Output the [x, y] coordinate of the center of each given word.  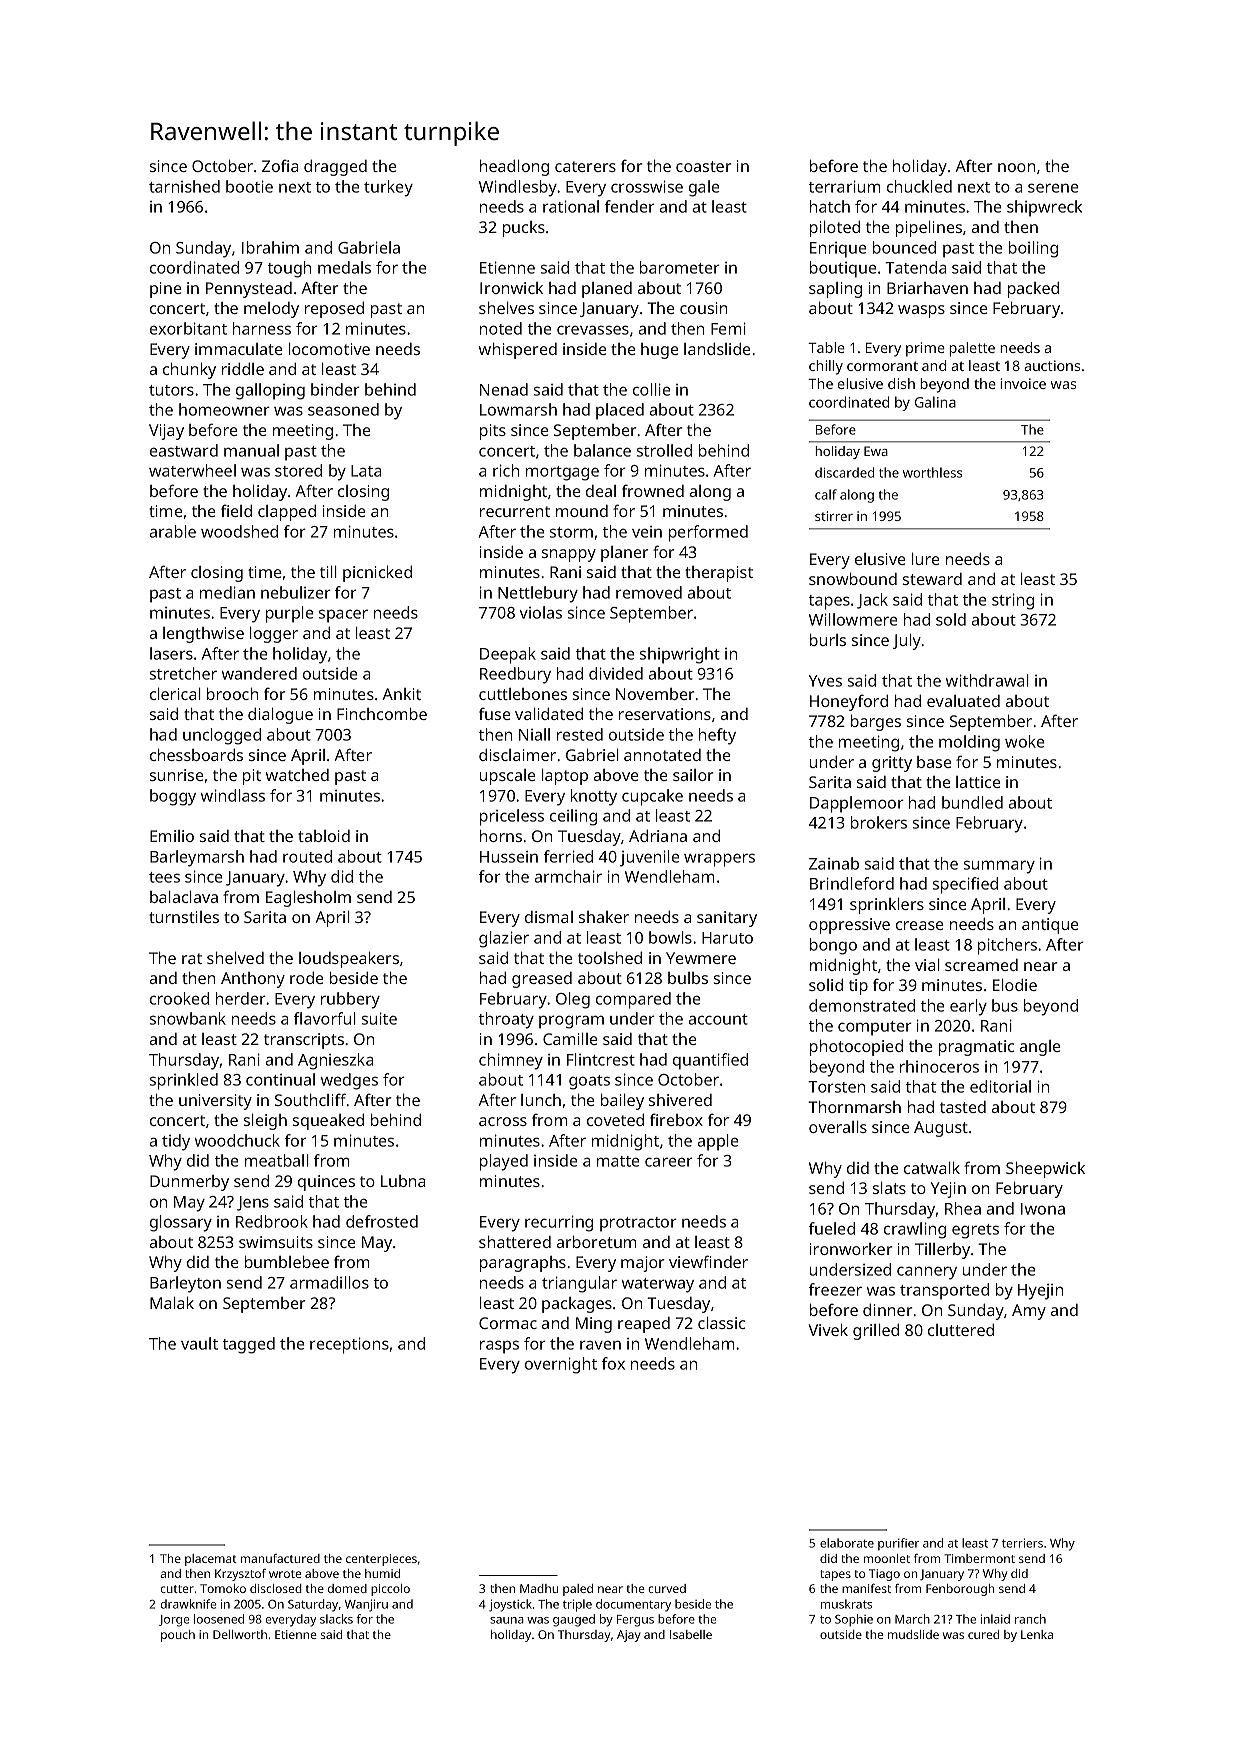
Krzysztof [240, 1575]
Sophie [854, 1620]
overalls [838, 1127]
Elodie [1015, 985]
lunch [541, 1100]
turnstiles [184, 917]
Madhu [539, 1588]
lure [926, 559]
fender [630, 206]
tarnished [184, 186]
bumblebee [287, 1262]
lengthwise [203, 635]
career [669, 1162]
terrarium [845, 186]
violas [540, 612]
